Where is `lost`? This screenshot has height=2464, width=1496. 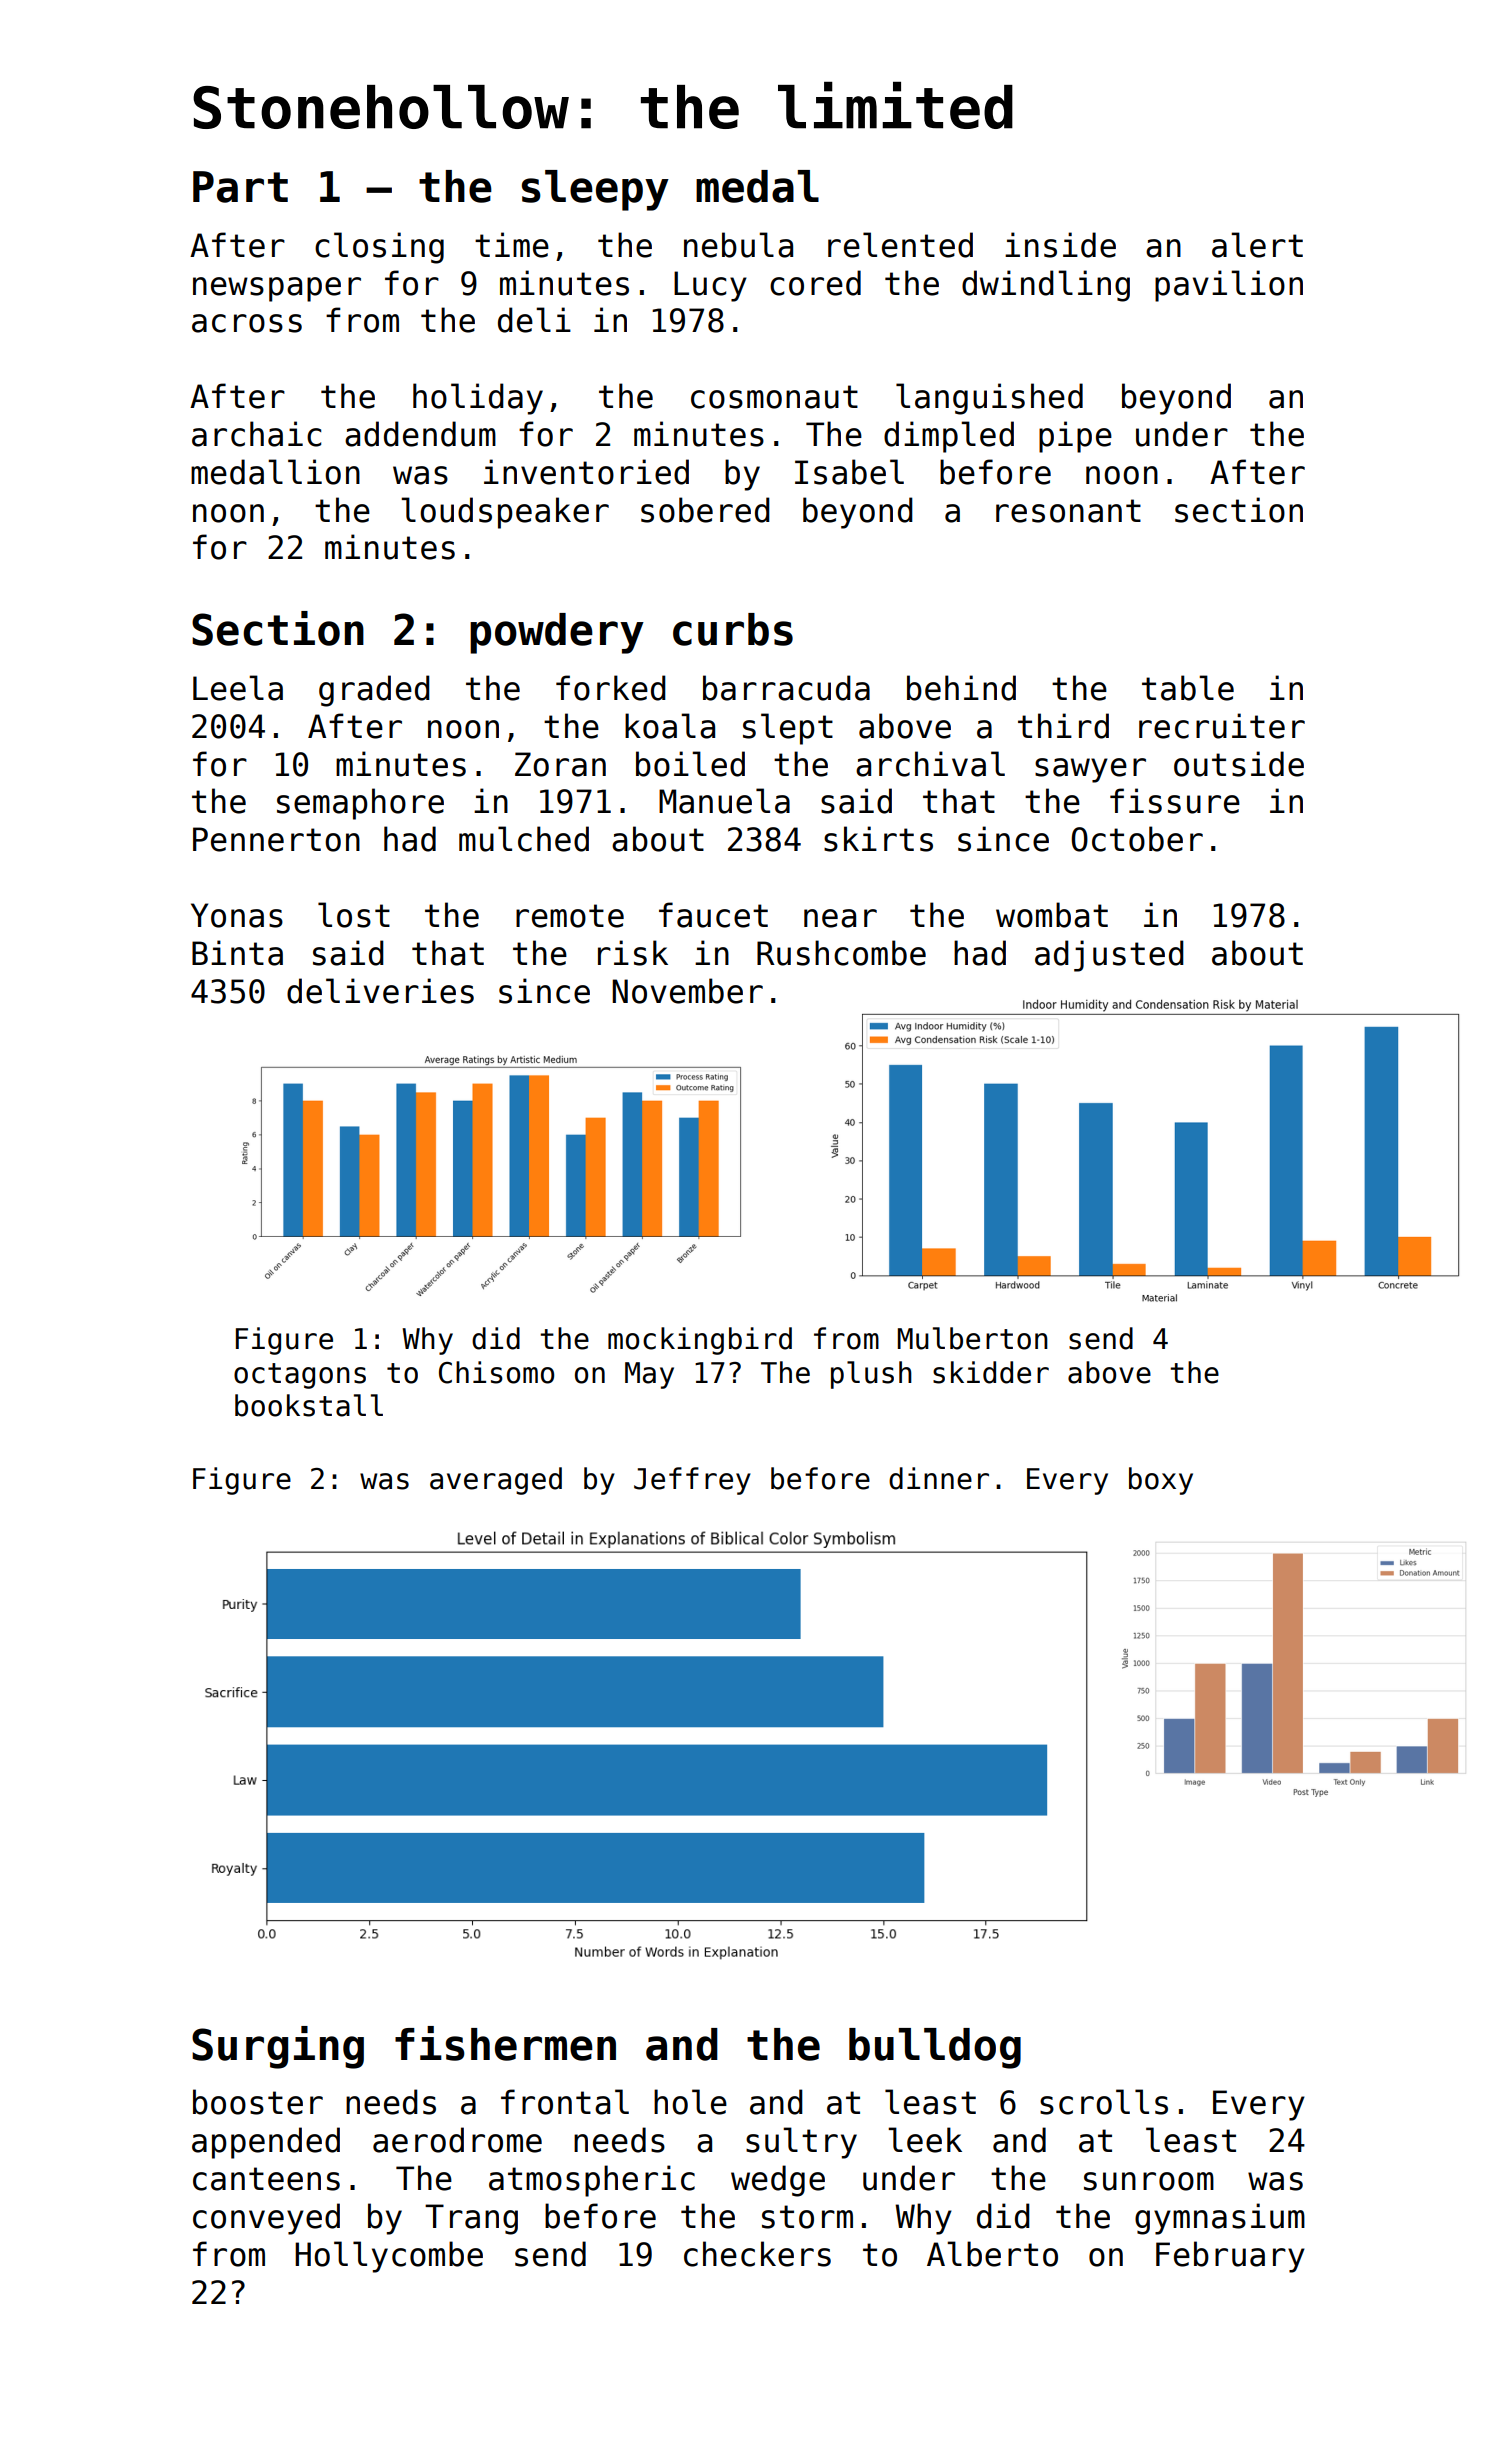
lost is located at coordinates (354, 915).
